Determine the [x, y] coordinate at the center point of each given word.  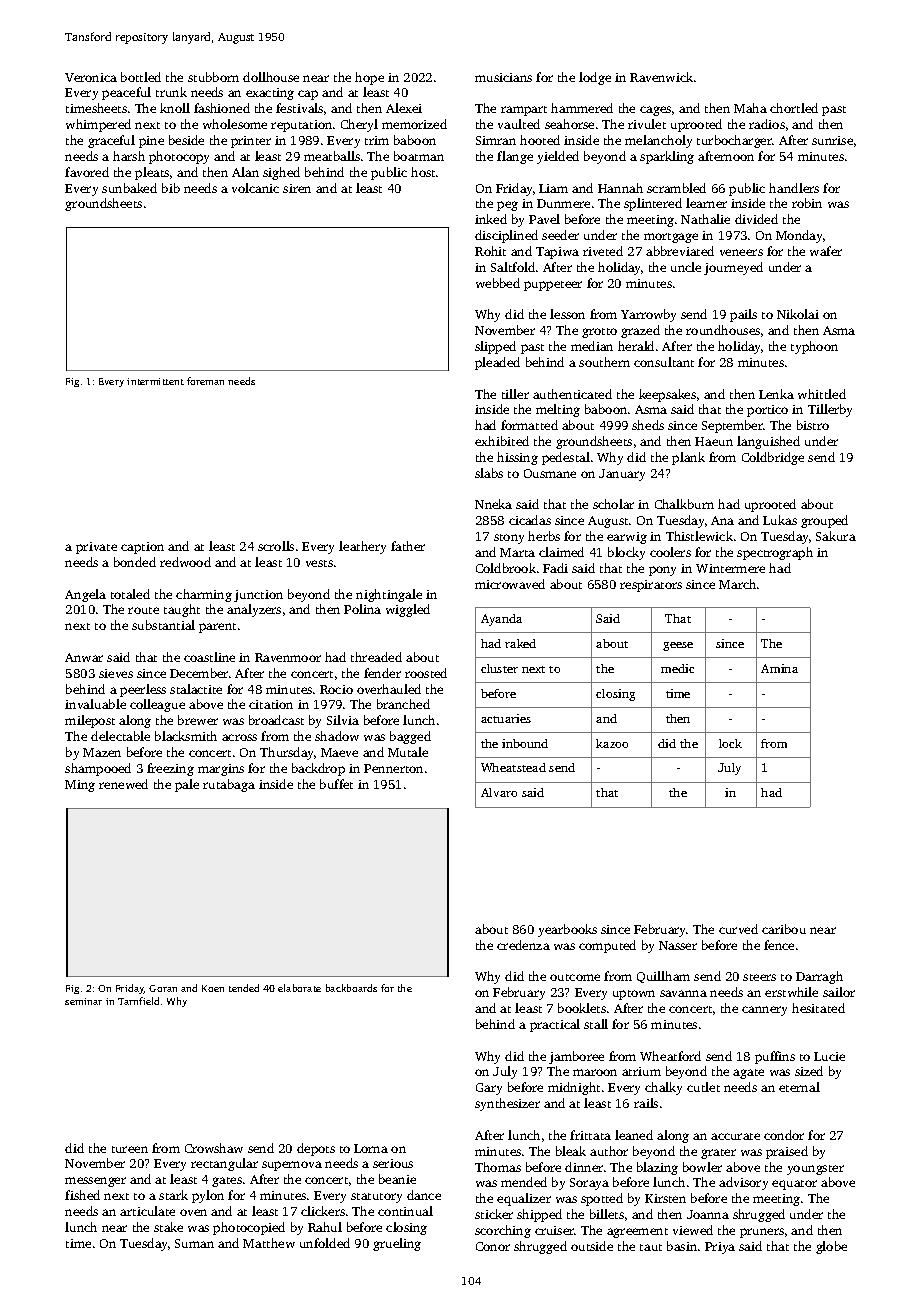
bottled [141, 77]
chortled [794, 108]
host [423, 172]
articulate [147, 1211]
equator [794, 1185]
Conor [493, 1246]
